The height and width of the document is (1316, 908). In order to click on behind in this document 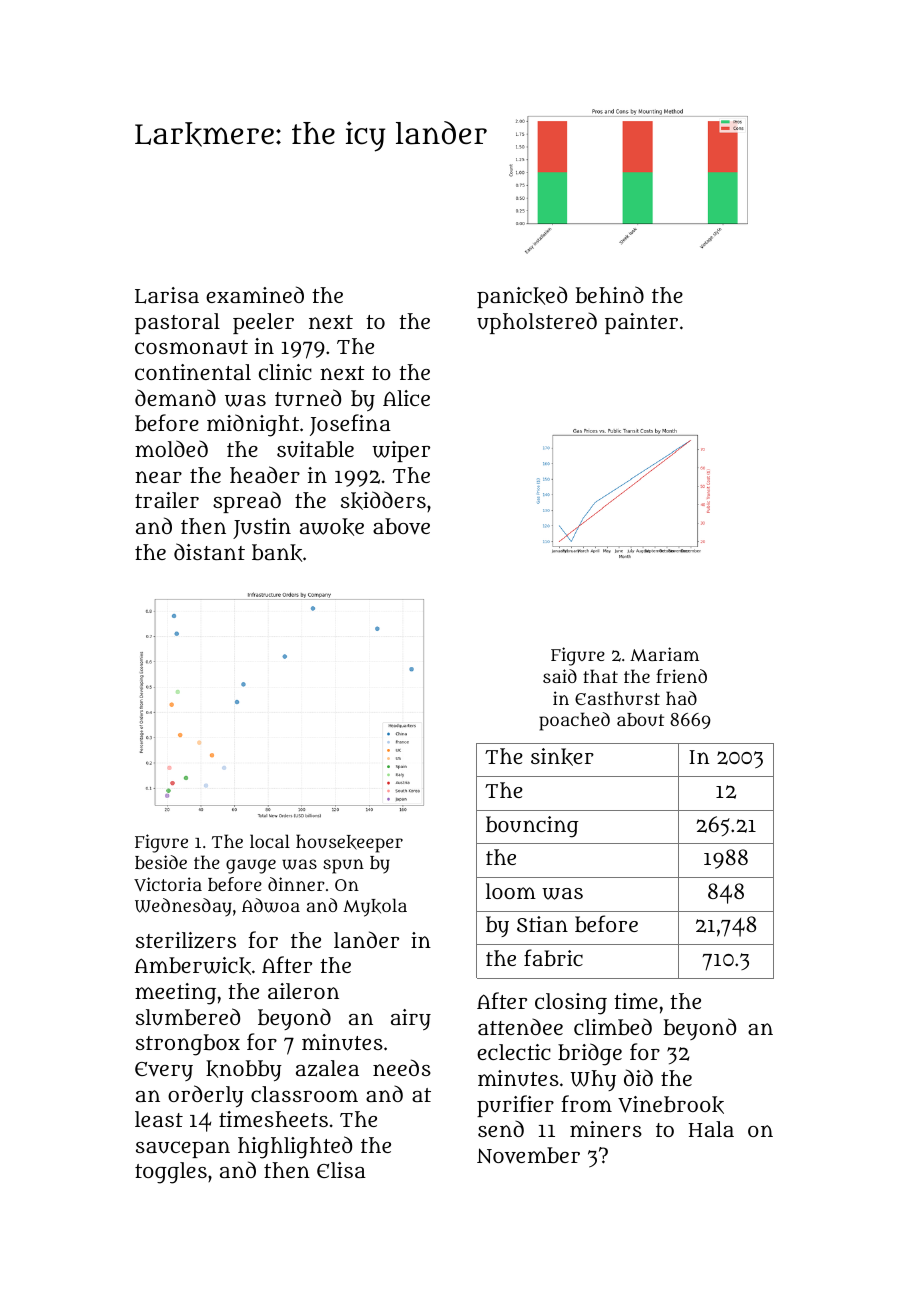, I will do `click(609, 295)`.
